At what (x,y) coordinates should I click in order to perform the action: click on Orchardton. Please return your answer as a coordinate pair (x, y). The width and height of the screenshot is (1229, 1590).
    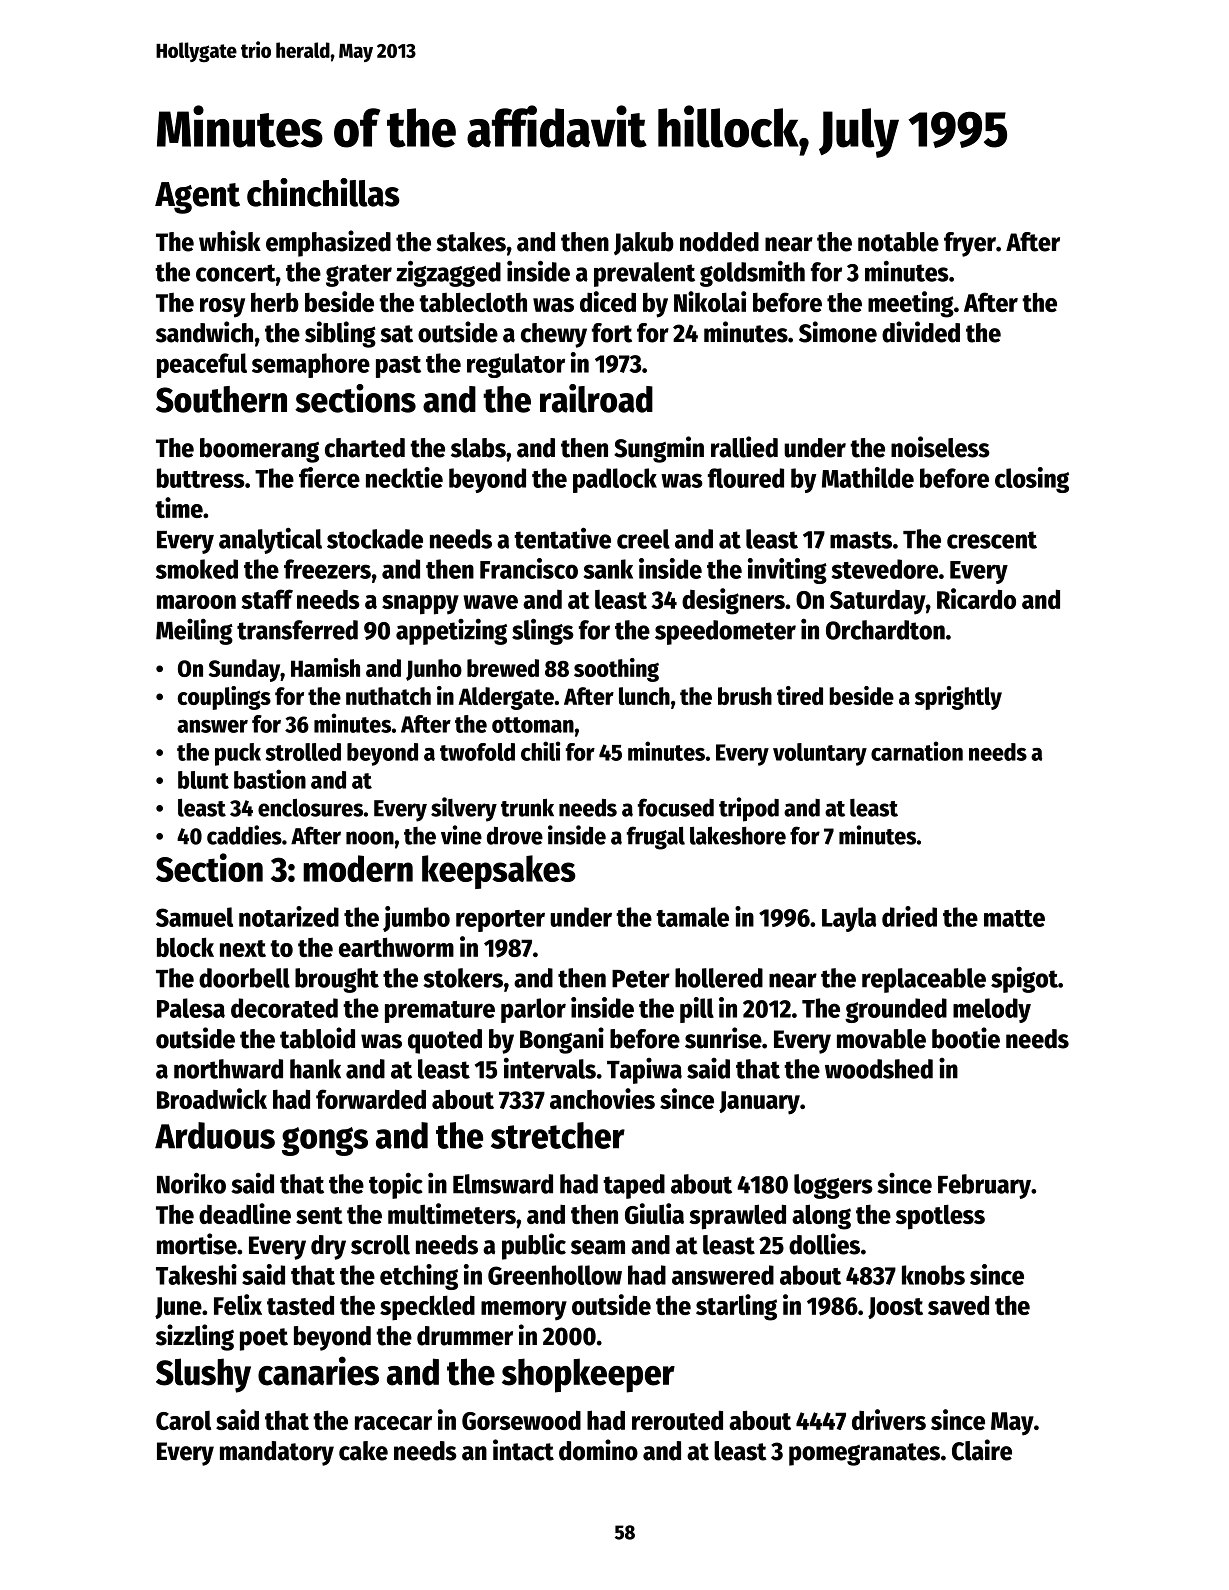
    Looking at the image, I should click on (885, 630).
